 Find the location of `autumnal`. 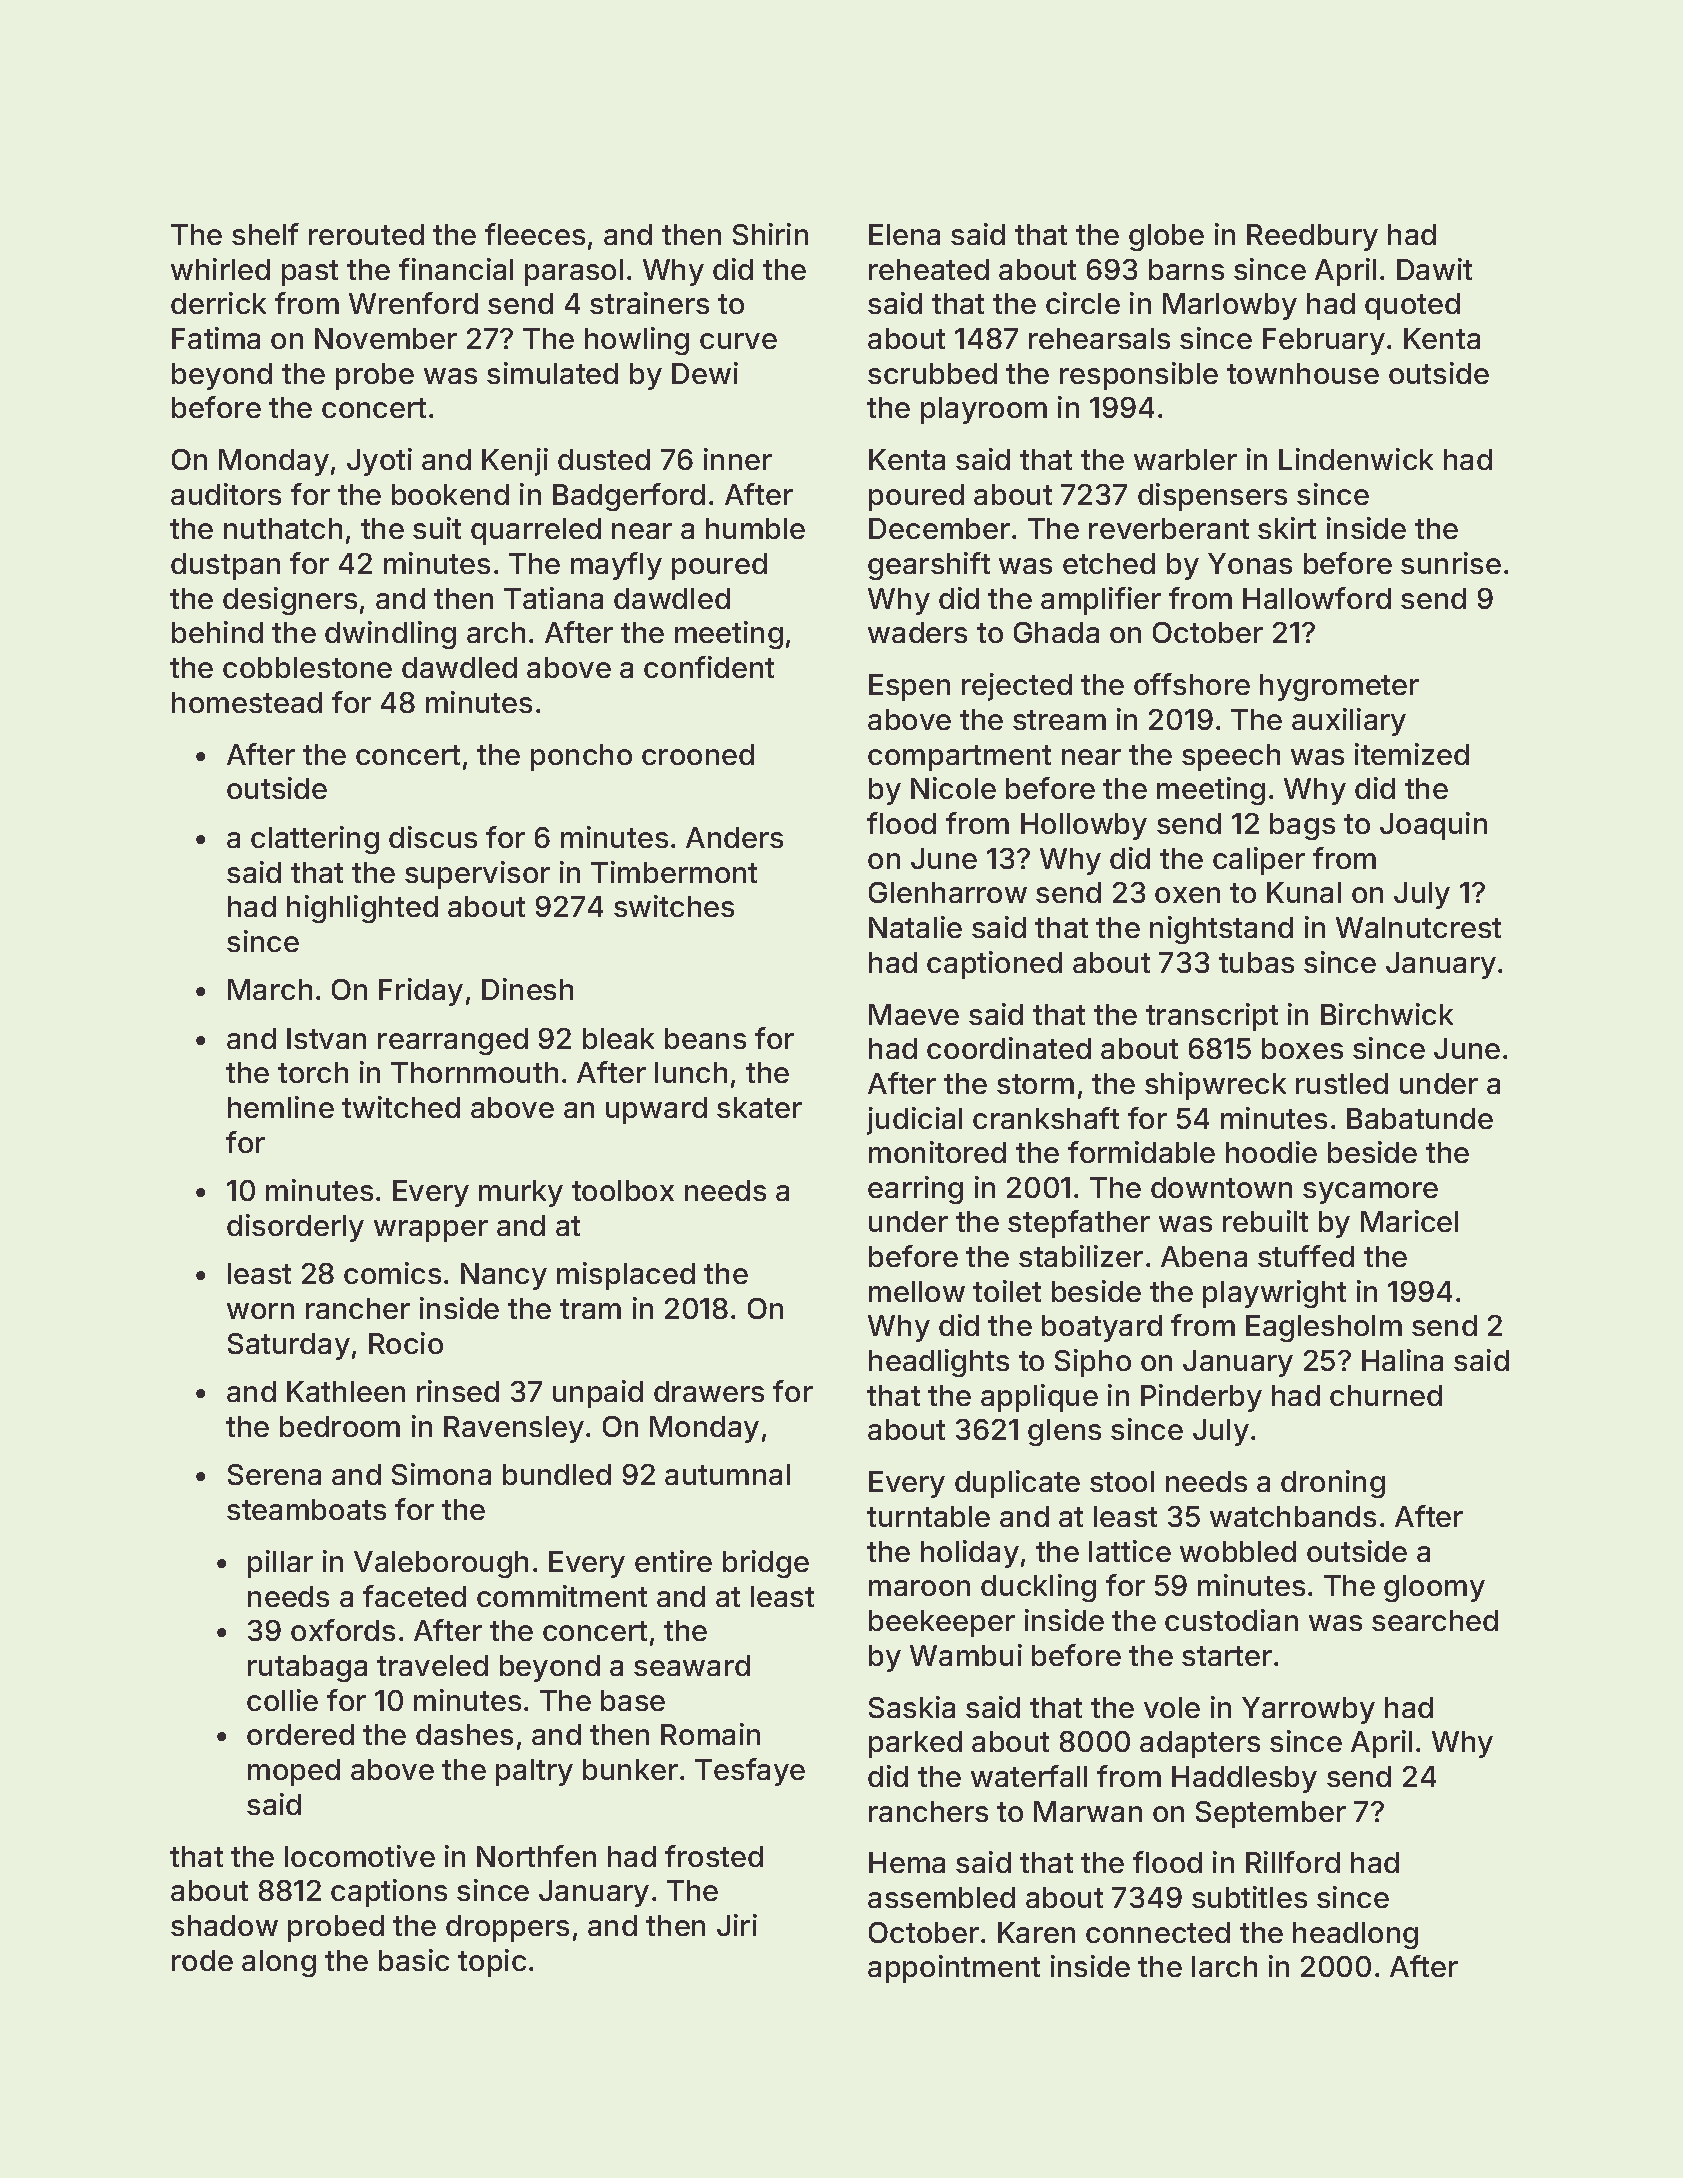

autumnal is located at coordinates (727, 1474).
